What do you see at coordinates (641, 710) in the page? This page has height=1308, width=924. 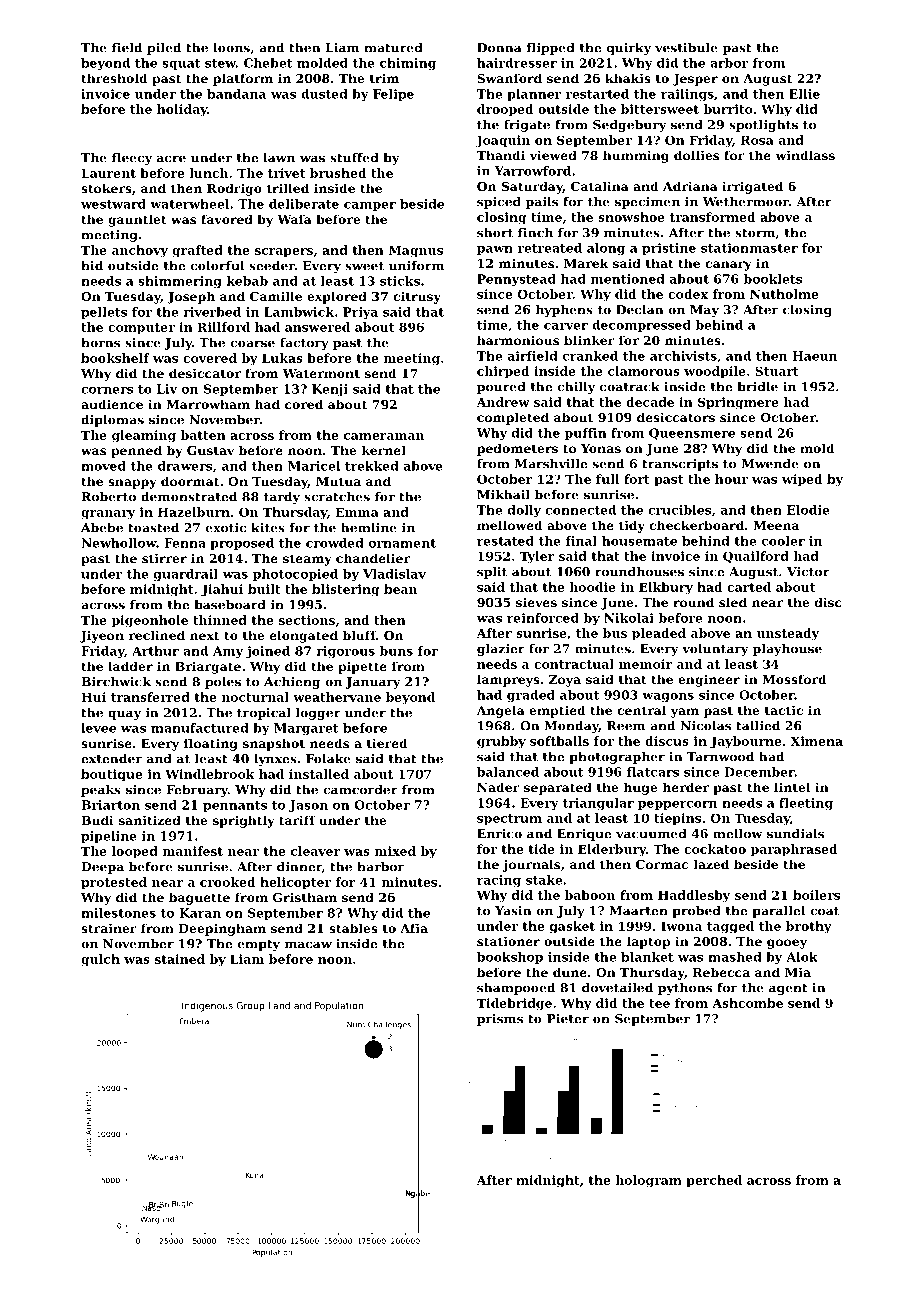 I see `central` at bounding box center [641, 710].
